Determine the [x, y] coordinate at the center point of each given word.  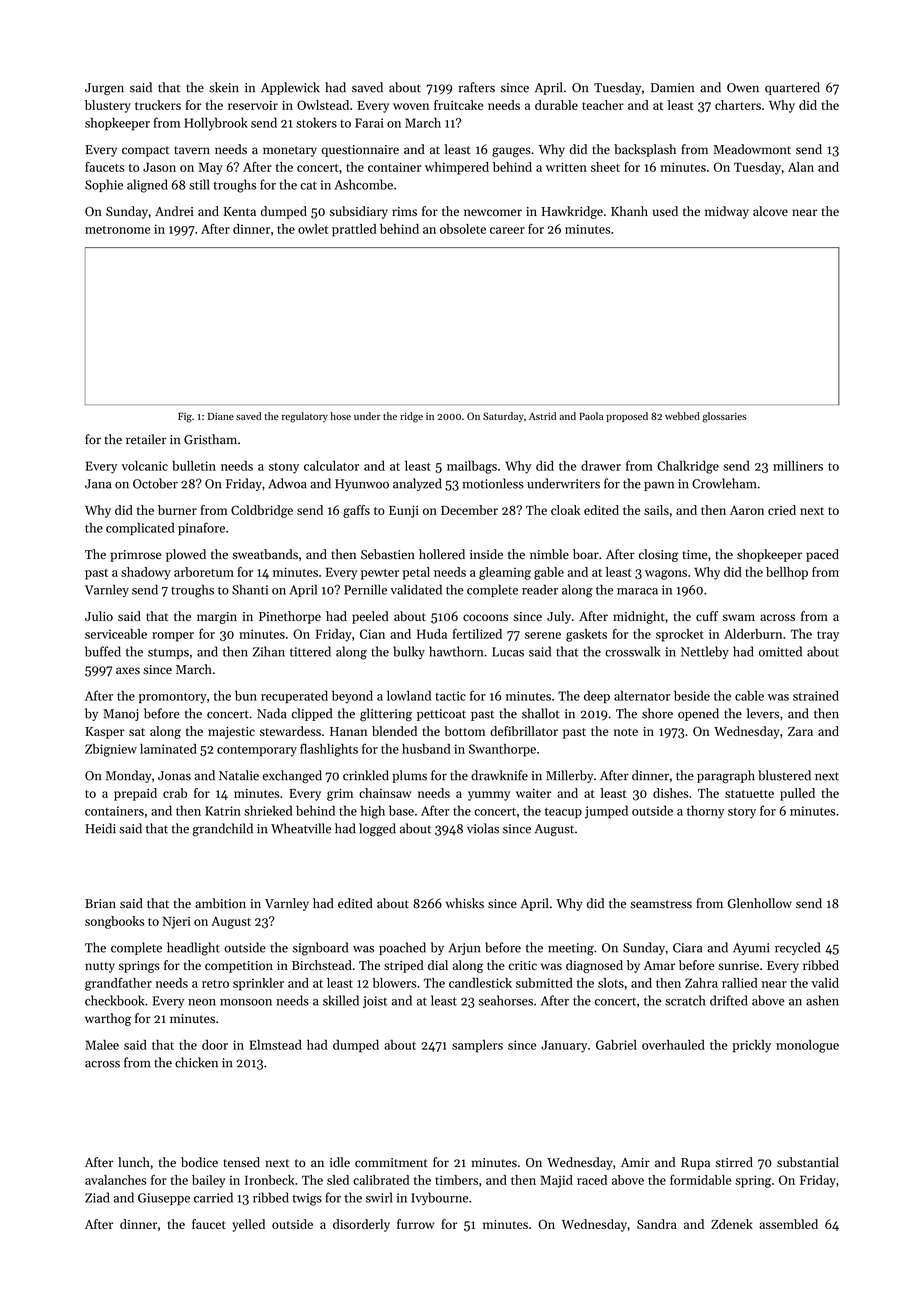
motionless [493, 483]
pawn [659, 486]
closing [659, 555]
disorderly [361, 1225]
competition [239, 967]
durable [556, 105]
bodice [199, 1162]
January [564, 1046]
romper [173, 637]
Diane [221, 416]
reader [540, 589]
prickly [751, 1046]
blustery [108, 106]
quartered [792, 88]
